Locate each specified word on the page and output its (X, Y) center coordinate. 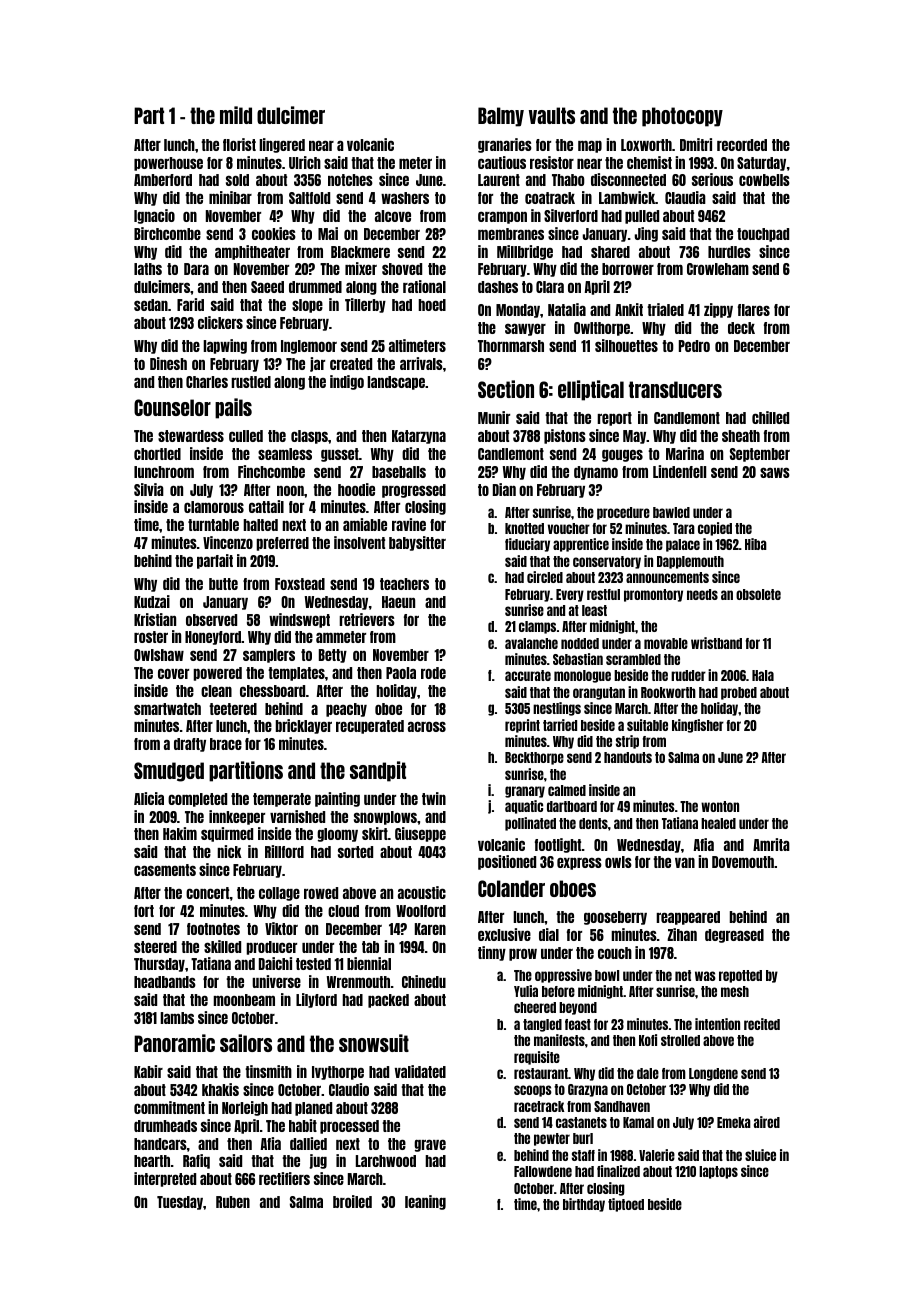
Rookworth (668, 692)
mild (236, 115)
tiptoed (626, 1205)
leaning (425, 1202)
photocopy (682, 117)
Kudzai (152, 601)
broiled (352, 1201)
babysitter (417, 543)
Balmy (501, 117)
